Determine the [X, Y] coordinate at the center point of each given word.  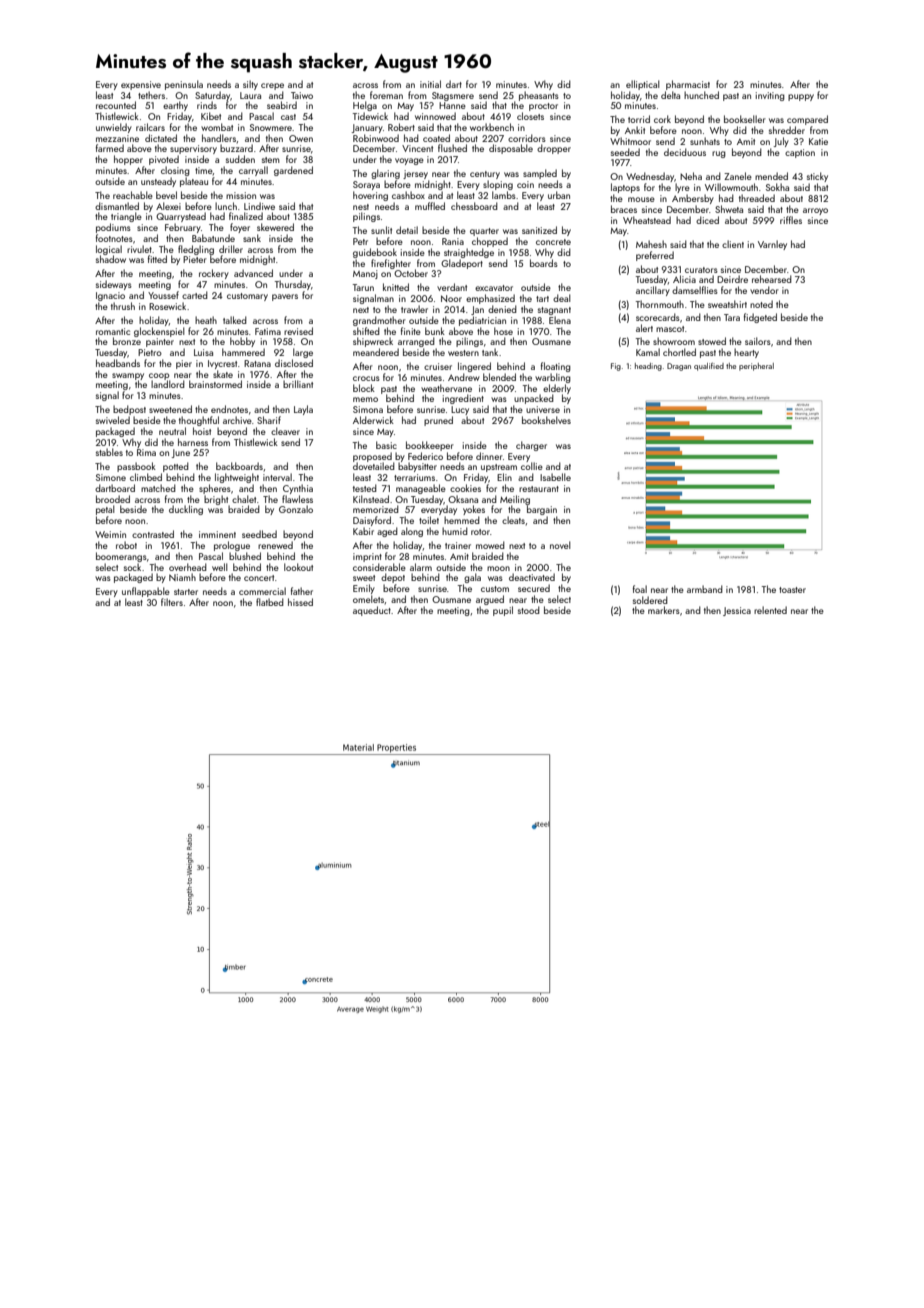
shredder [787, 130]
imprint [367, 557]
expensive [141, 85]
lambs [504, 195]
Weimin [110, 534]
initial [430, 84]
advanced [253, 273]
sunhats [705, 141]
